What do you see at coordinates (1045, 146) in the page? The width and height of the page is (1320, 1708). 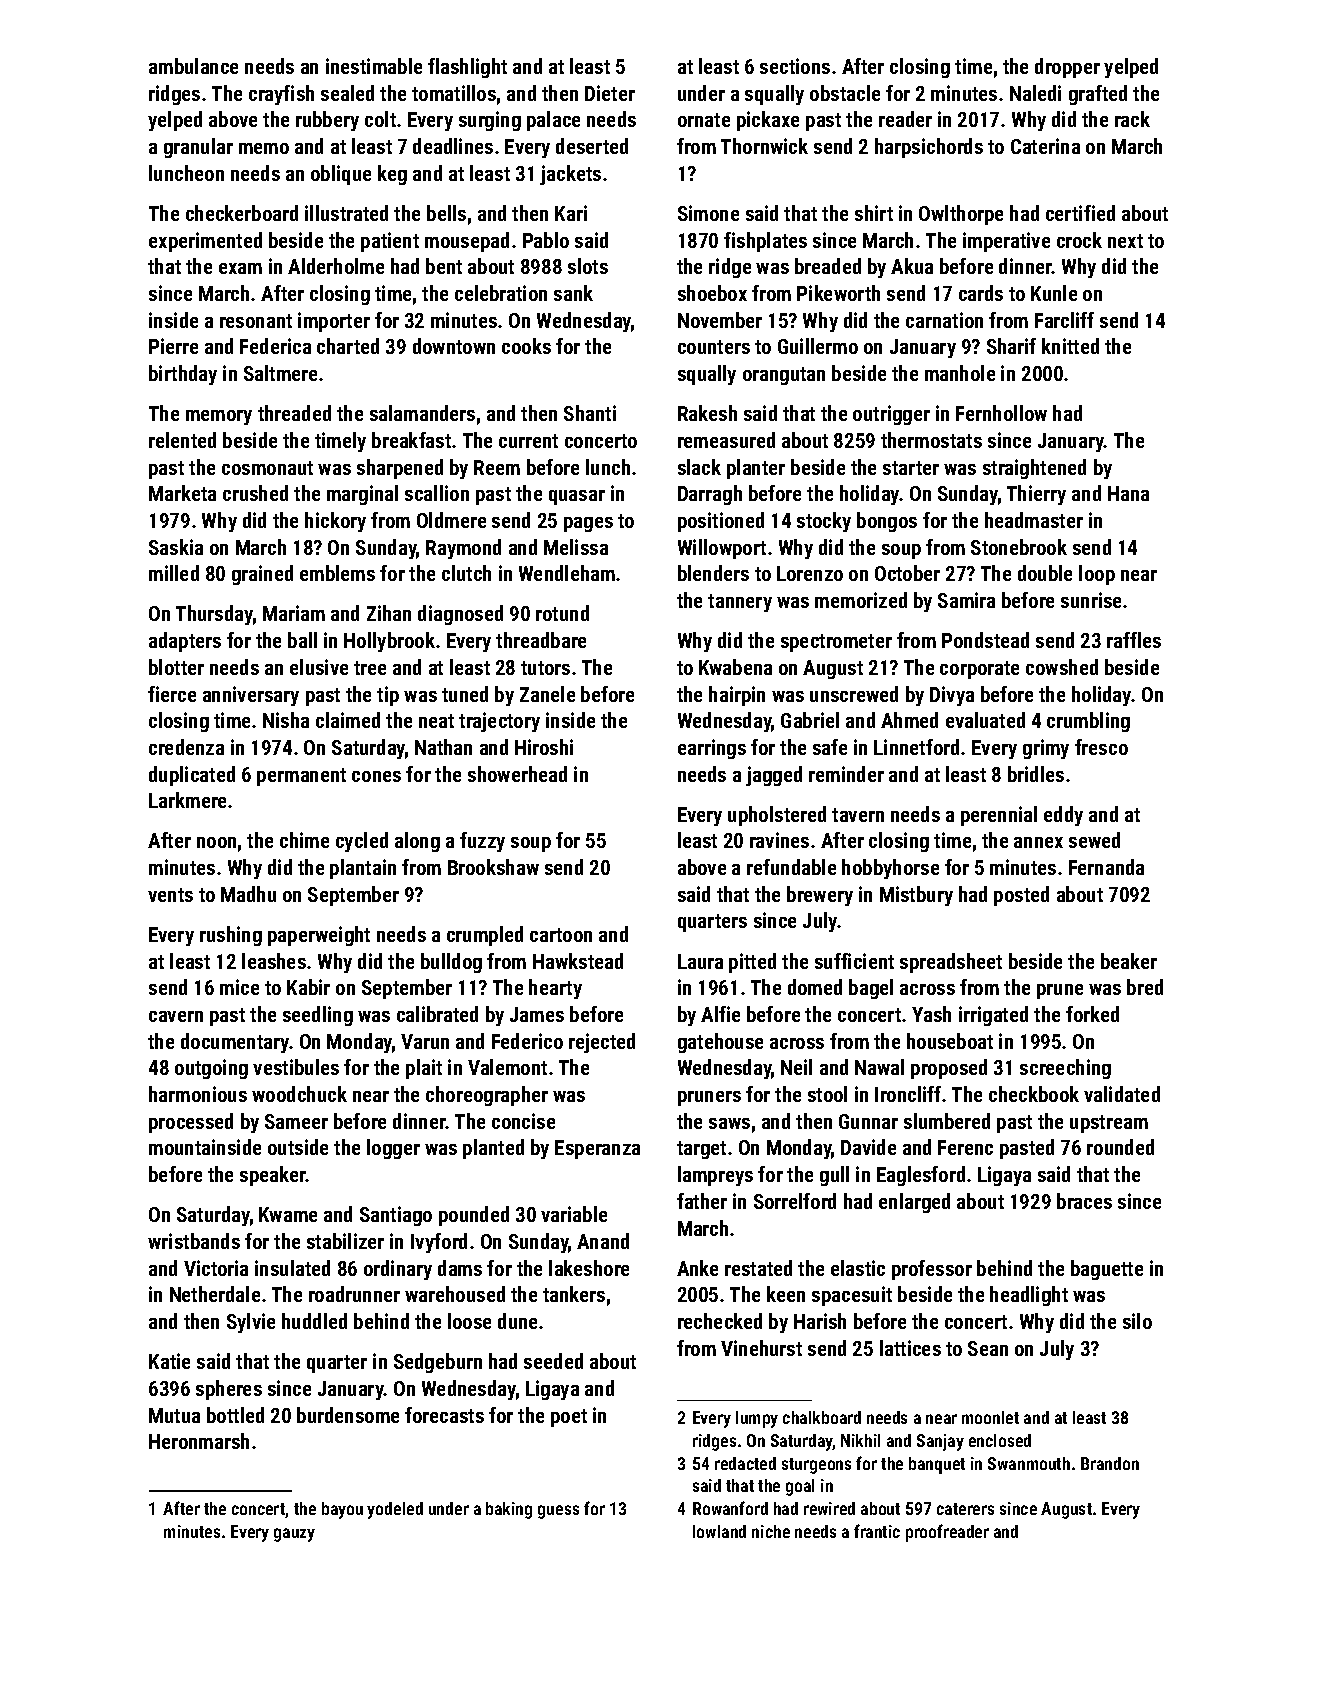 I see `Caterina` at bounding box center [1045, 146].
